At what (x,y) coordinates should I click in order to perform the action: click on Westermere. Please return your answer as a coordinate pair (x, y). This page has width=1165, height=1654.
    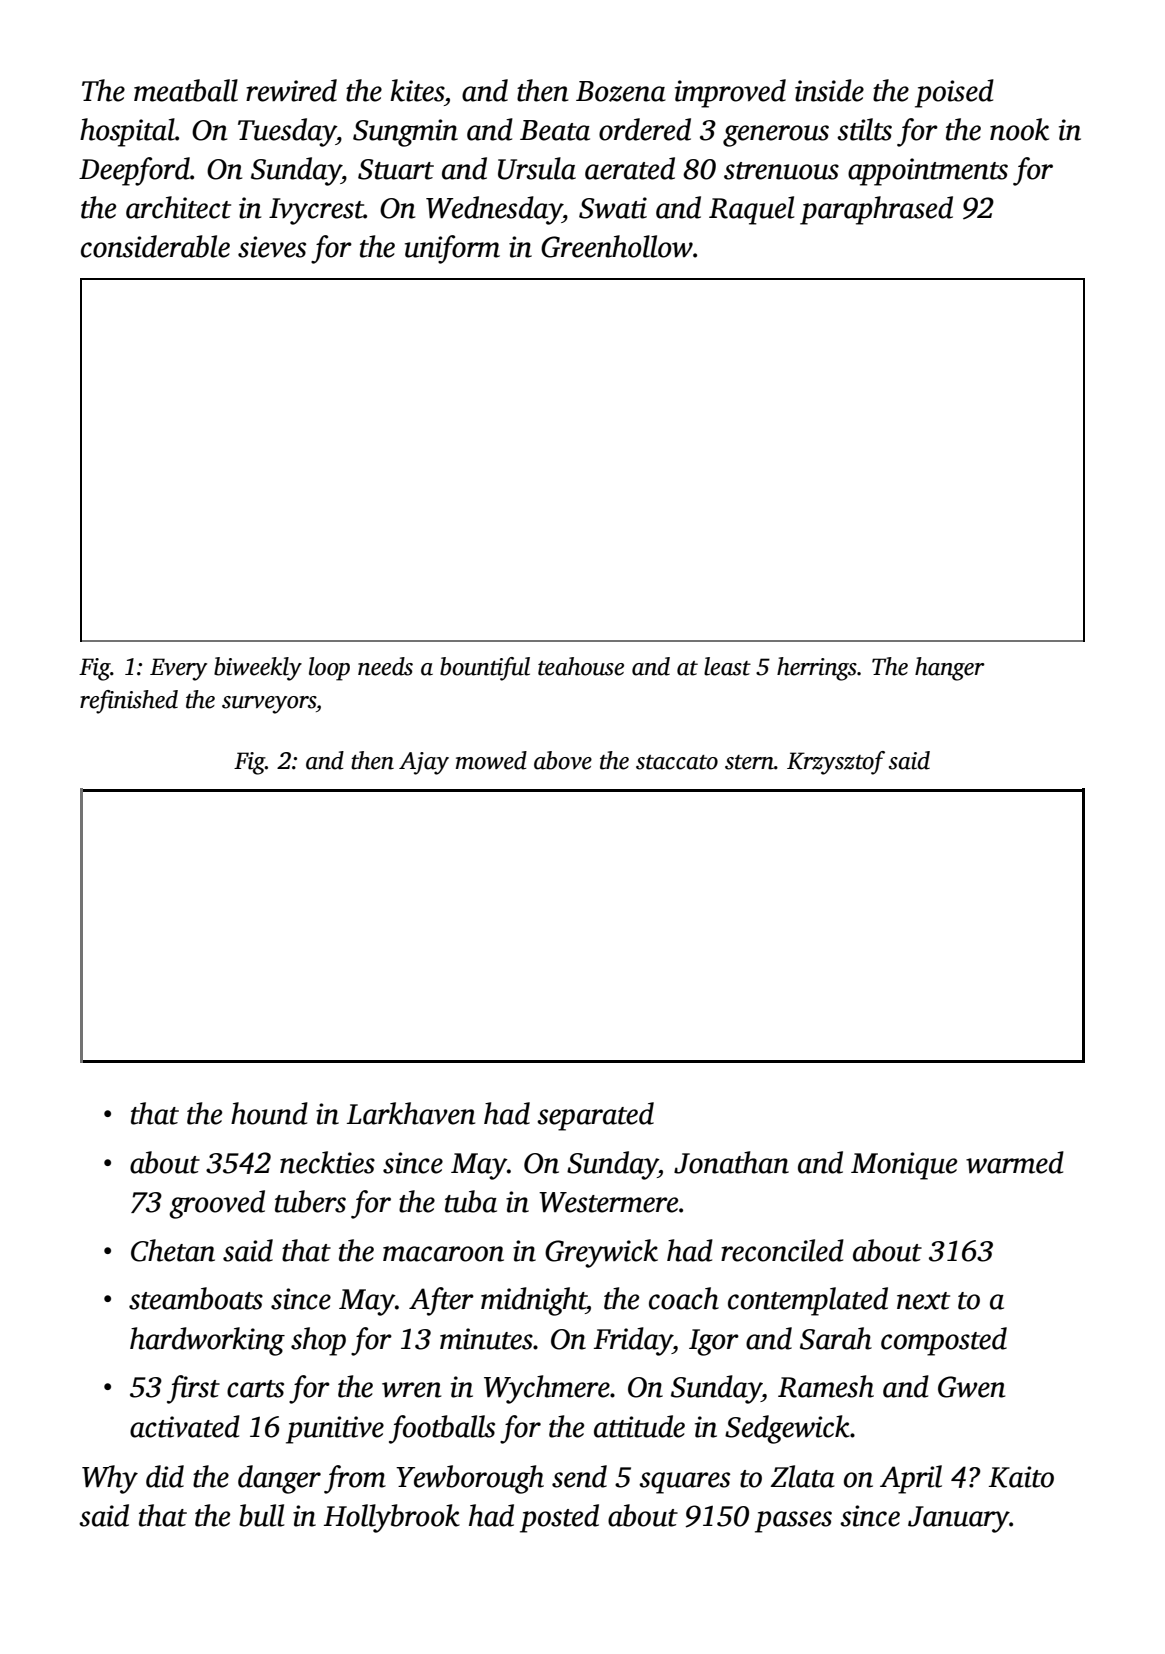
    Looking at the image, I should click on (608, 1202).
